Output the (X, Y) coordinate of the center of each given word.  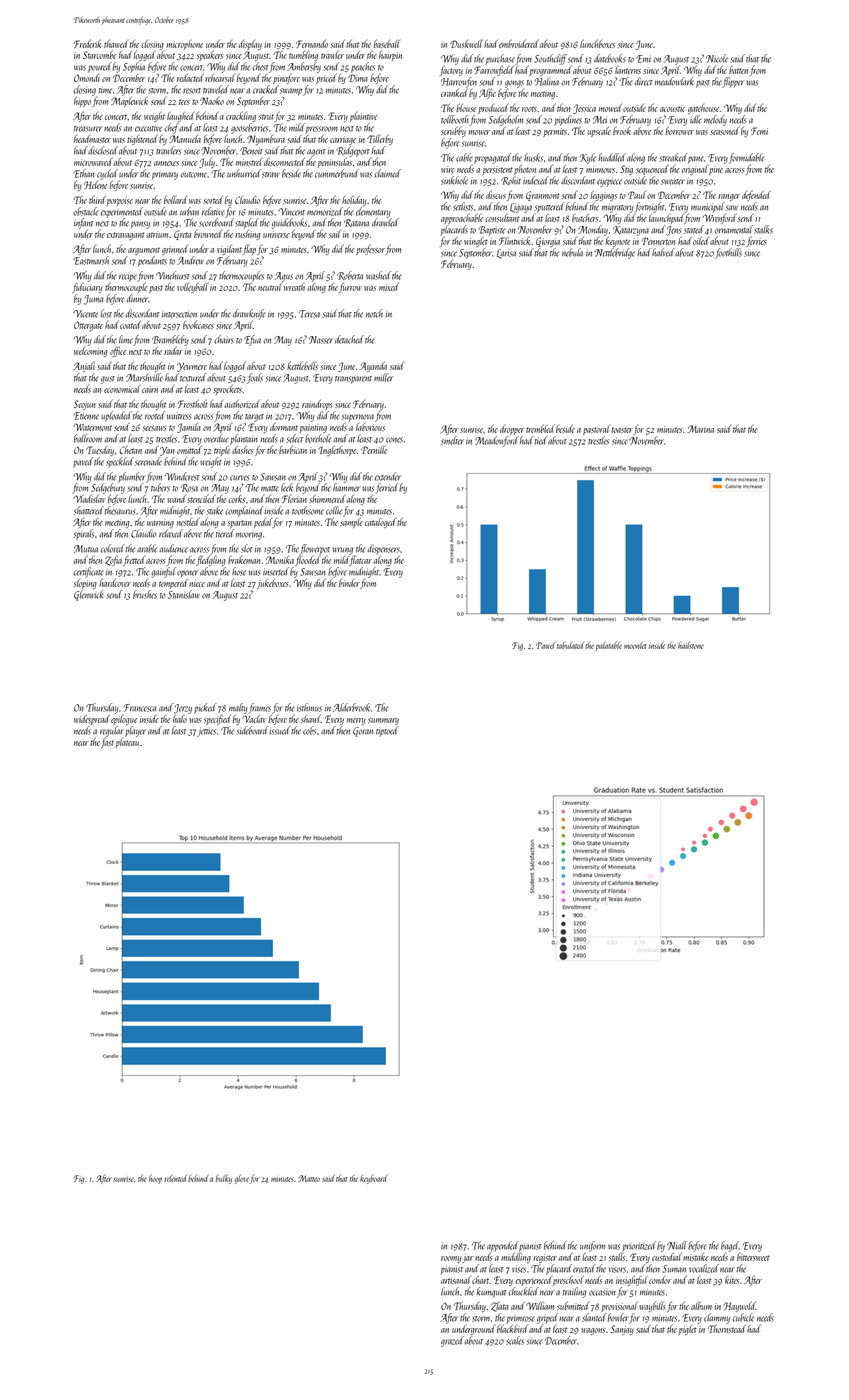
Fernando (312, 43)
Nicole (717, 58)
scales (515, 1340)
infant (83, 223)
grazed (453, 1341)
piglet (688, 1330)
